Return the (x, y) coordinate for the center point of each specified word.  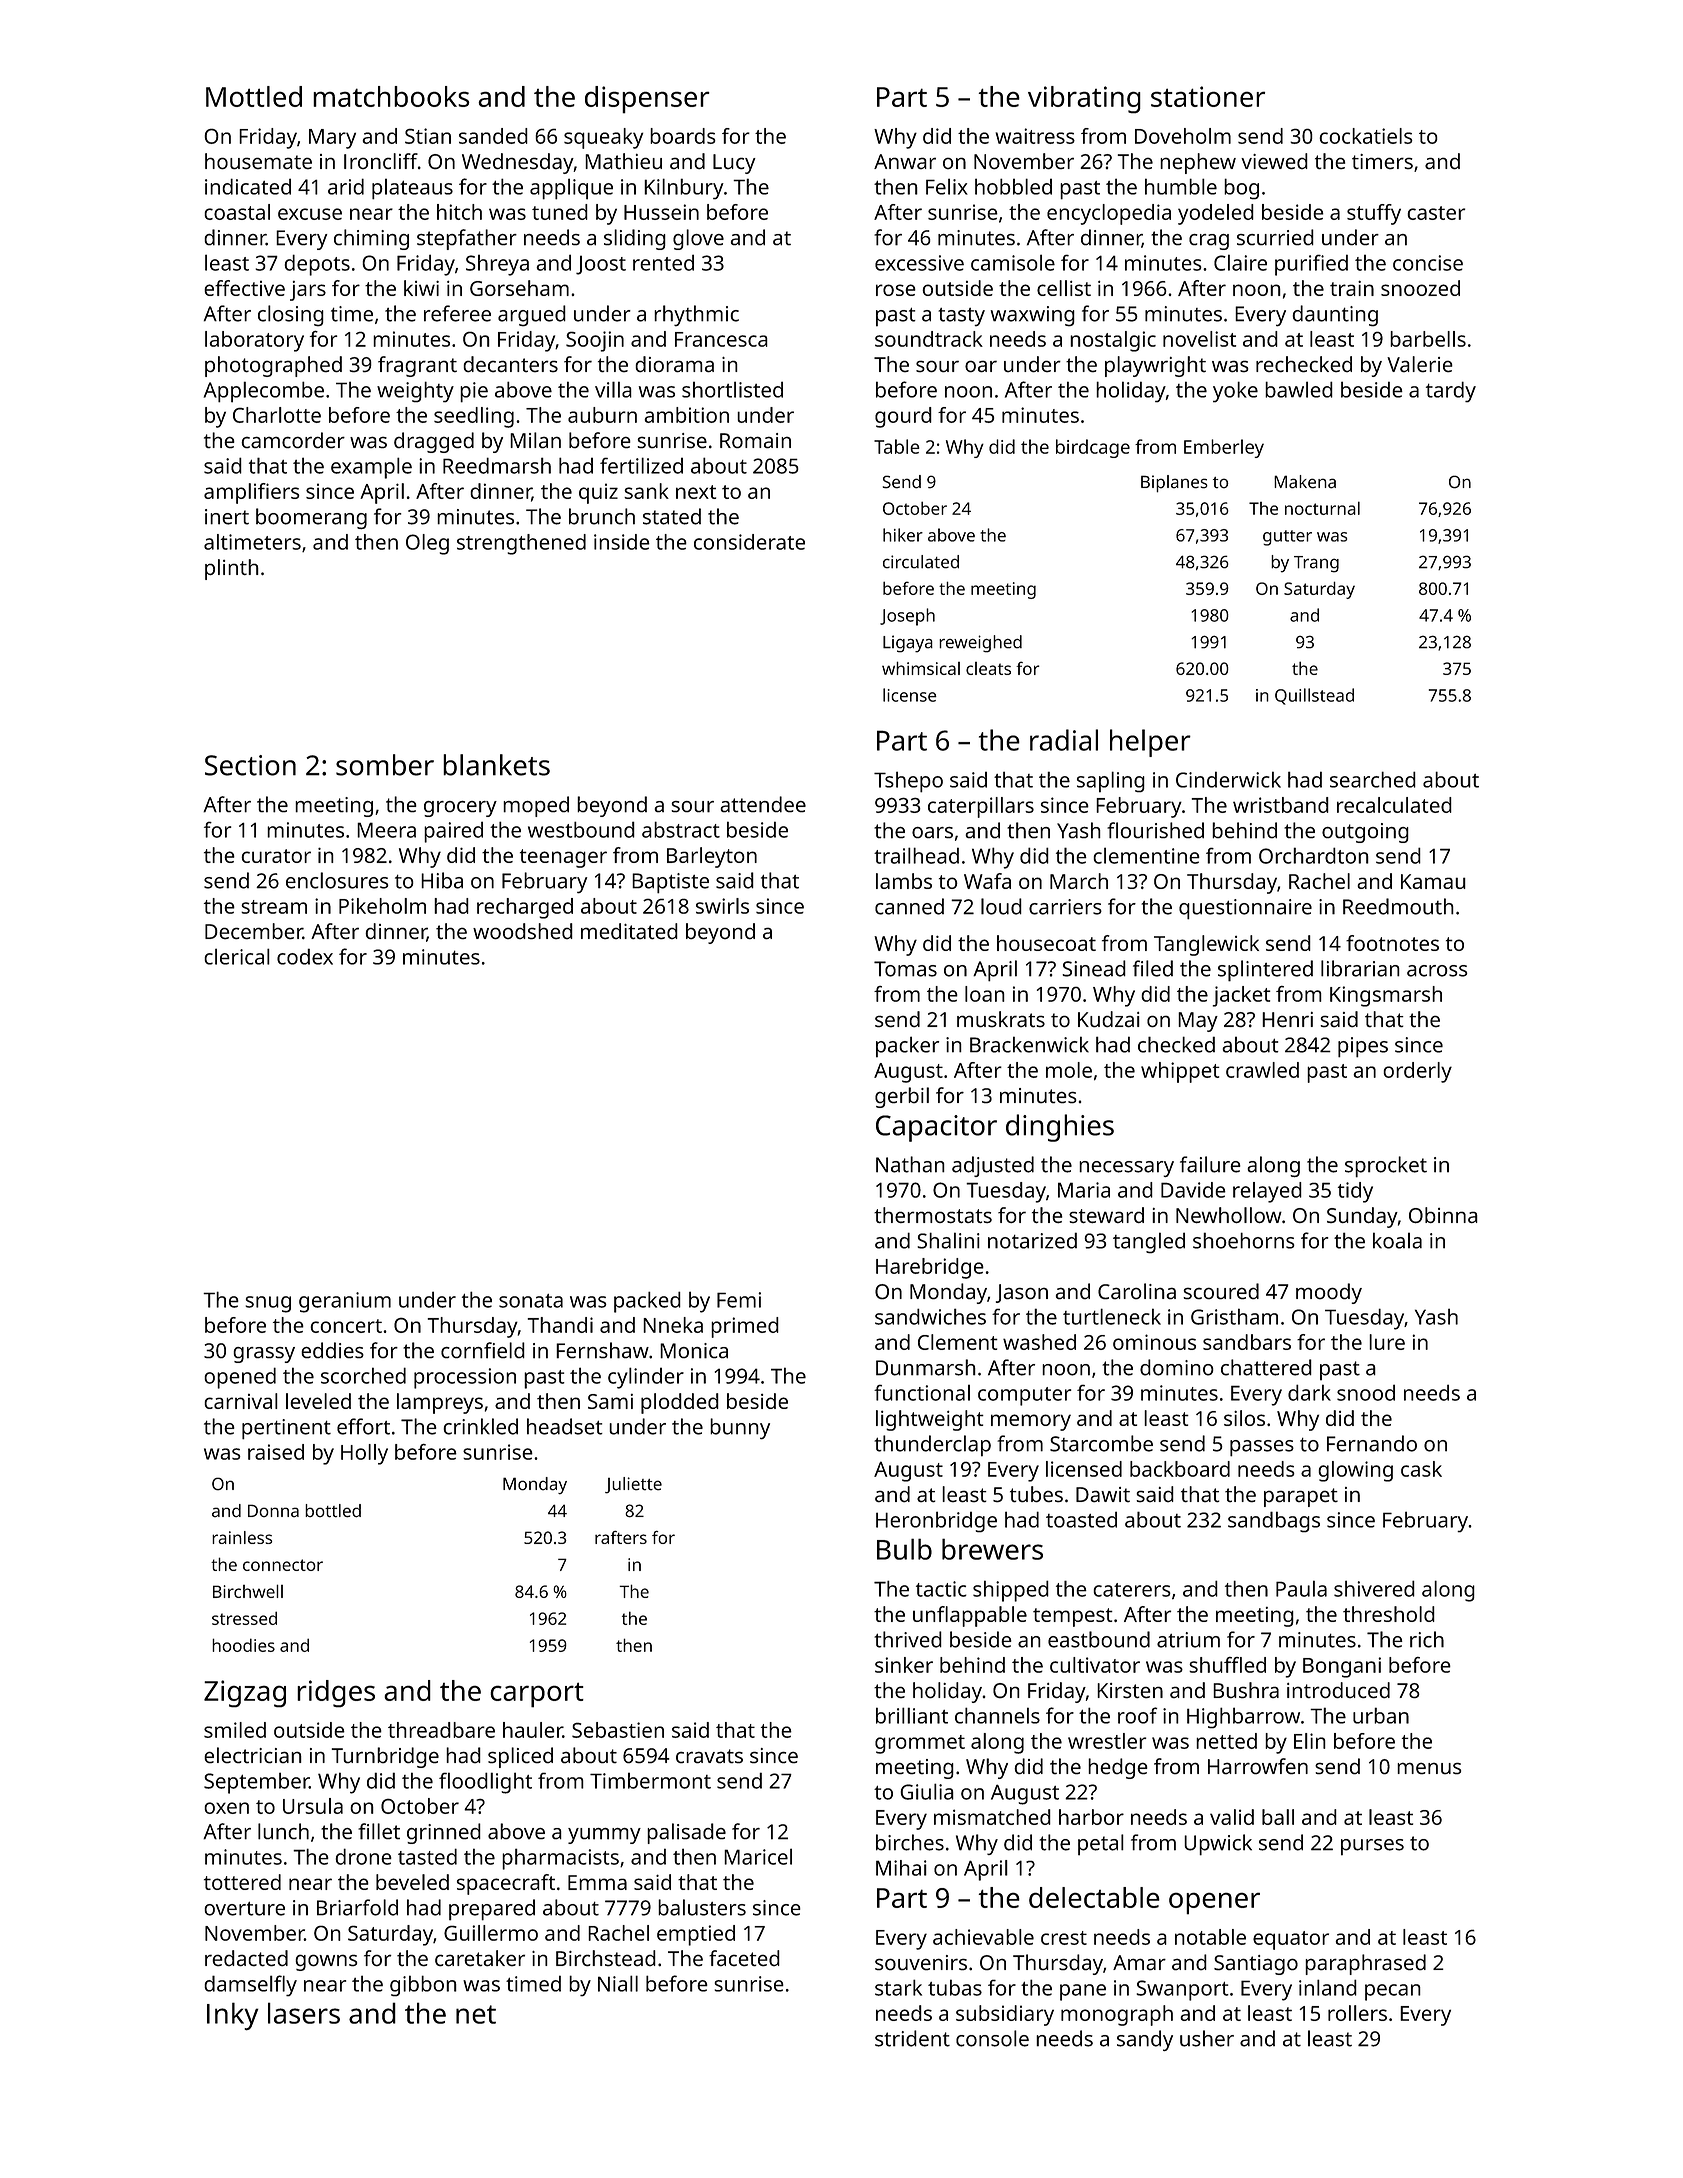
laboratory (254, 341)
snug (268, 1304)
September (256, 1783)
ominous (1154, 1342)
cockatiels (1366, 136)
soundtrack (929, 339)
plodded (680, 1403)
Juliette (633, 1485)
